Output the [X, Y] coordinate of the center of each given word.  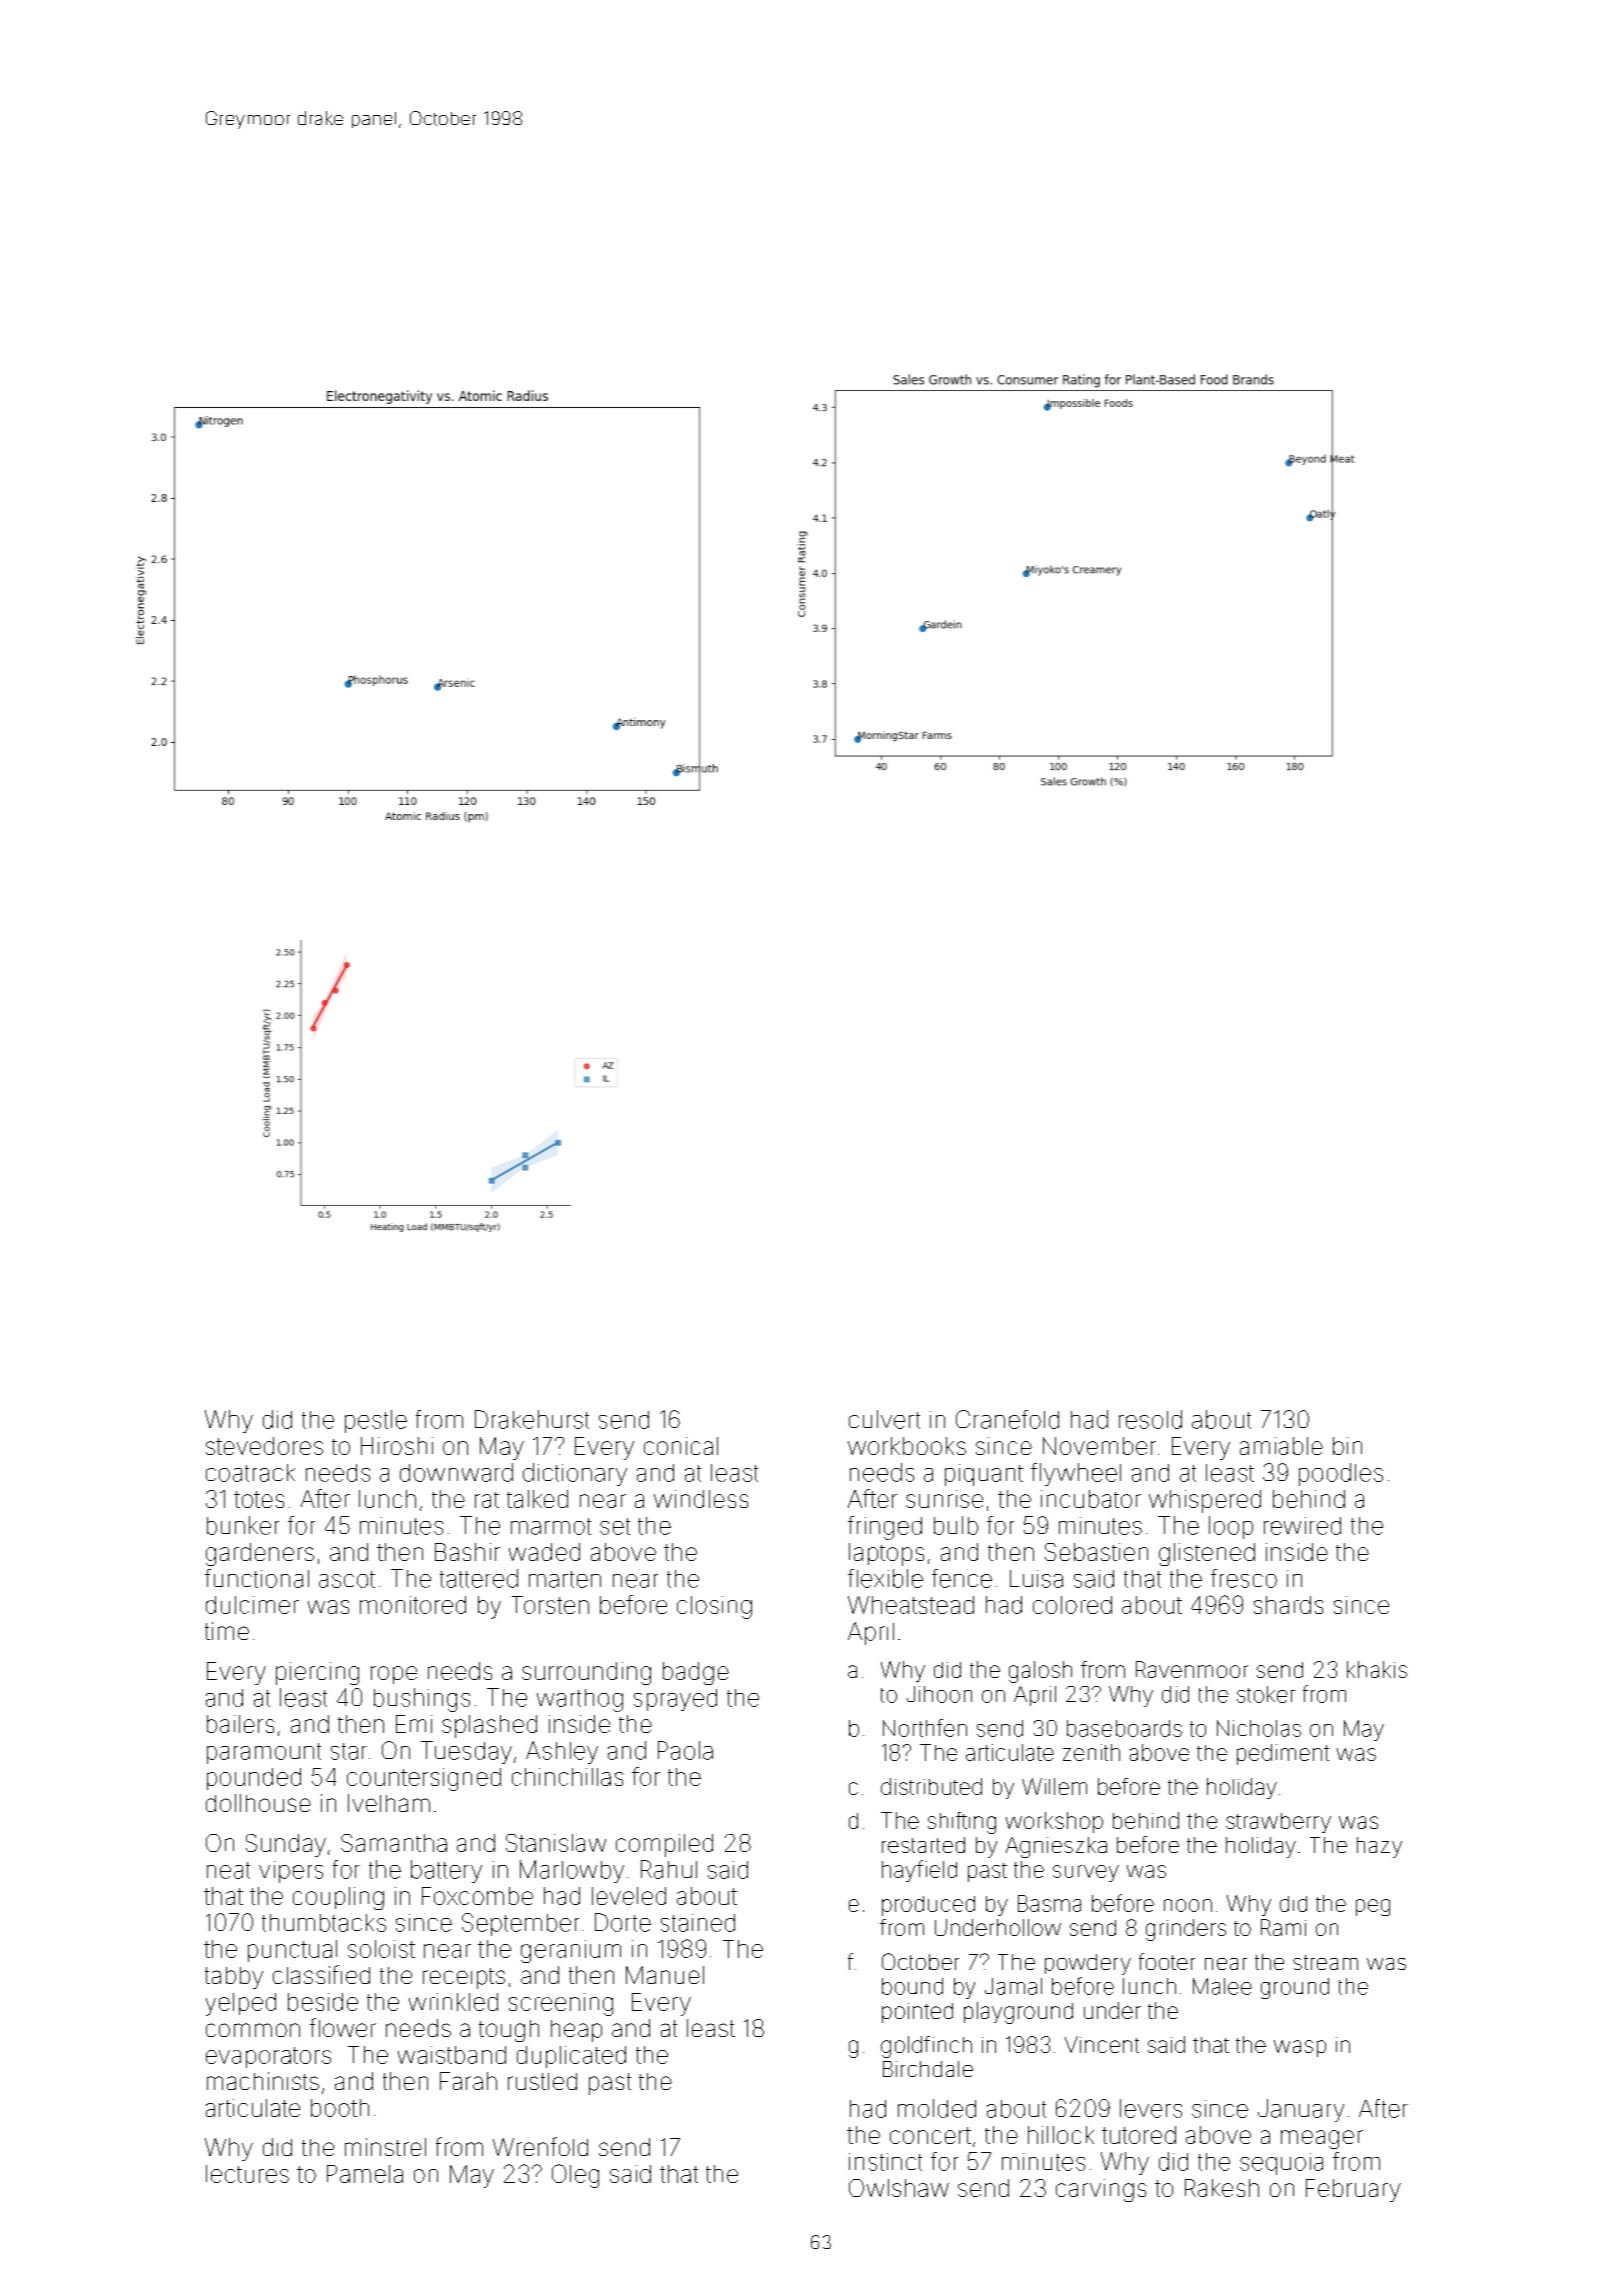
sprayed [675, 1700]
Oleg [575, 2176]
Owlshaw [899, 2188]
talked [537, 1499]
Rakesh [1222, 2188]
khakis [1377, 1669]
